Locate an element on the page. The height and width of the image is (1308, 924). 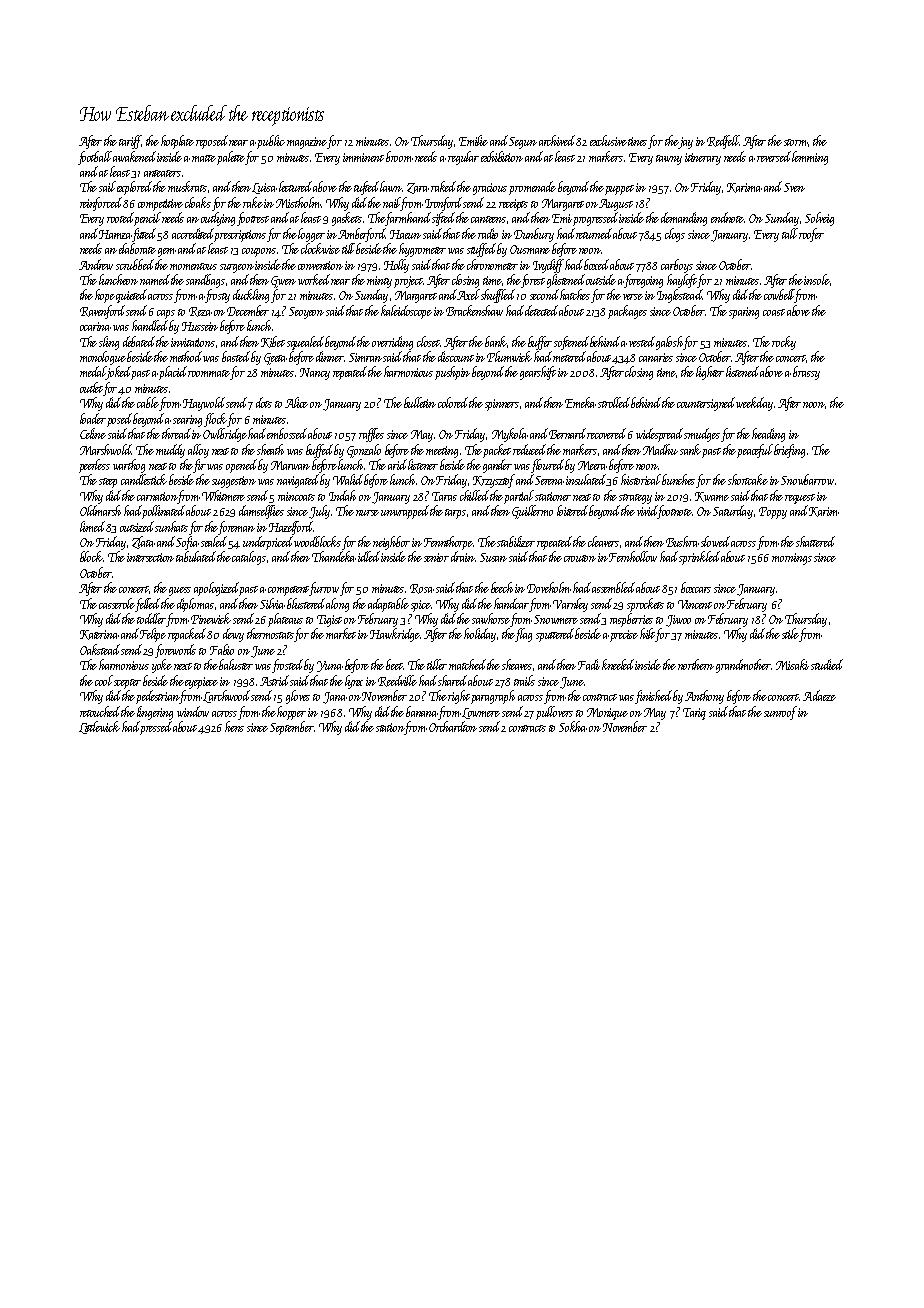
reinforced is located at coordinates (101, 204).
